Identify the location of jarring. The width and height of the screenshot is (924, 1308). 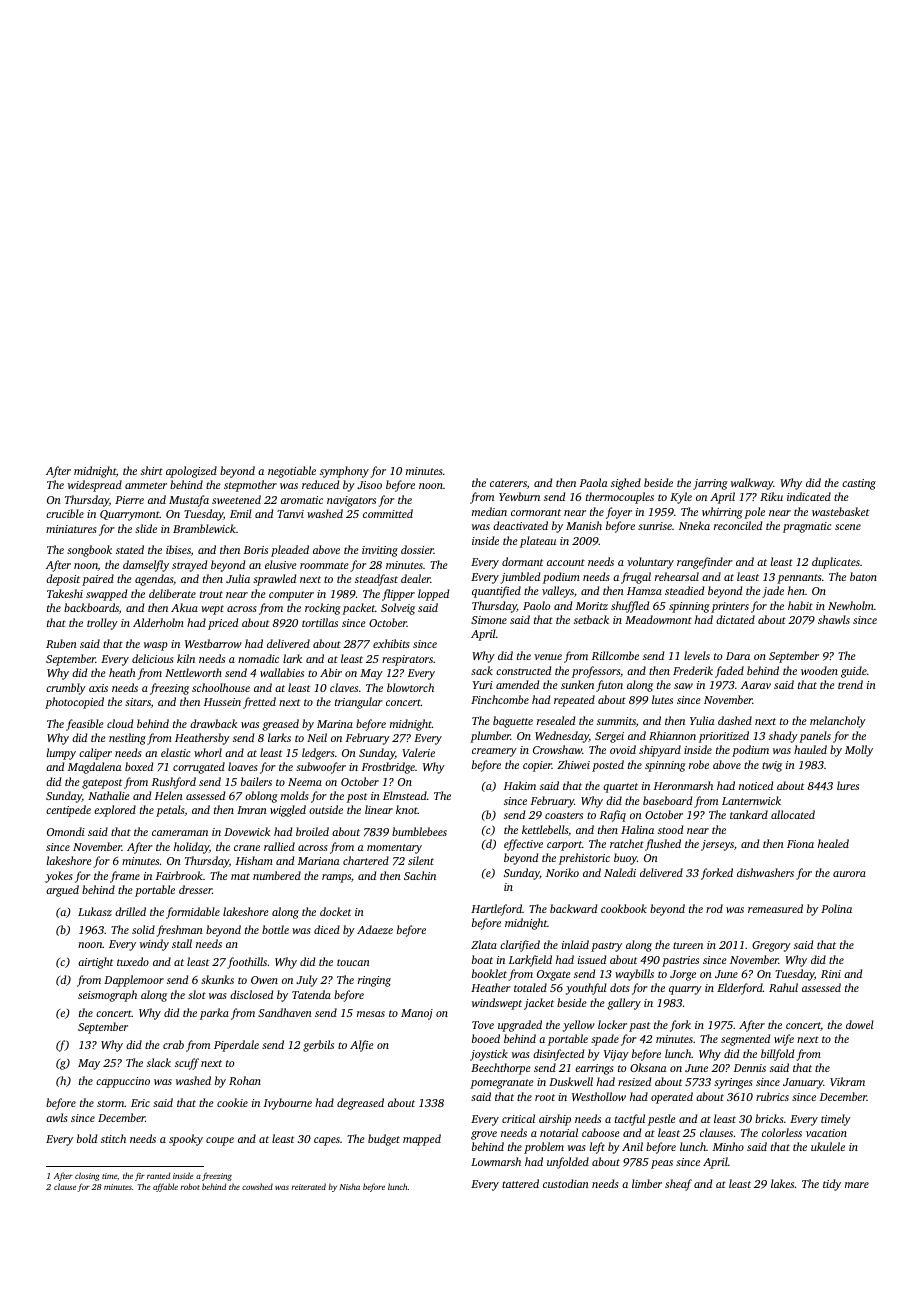
(710, 484).
